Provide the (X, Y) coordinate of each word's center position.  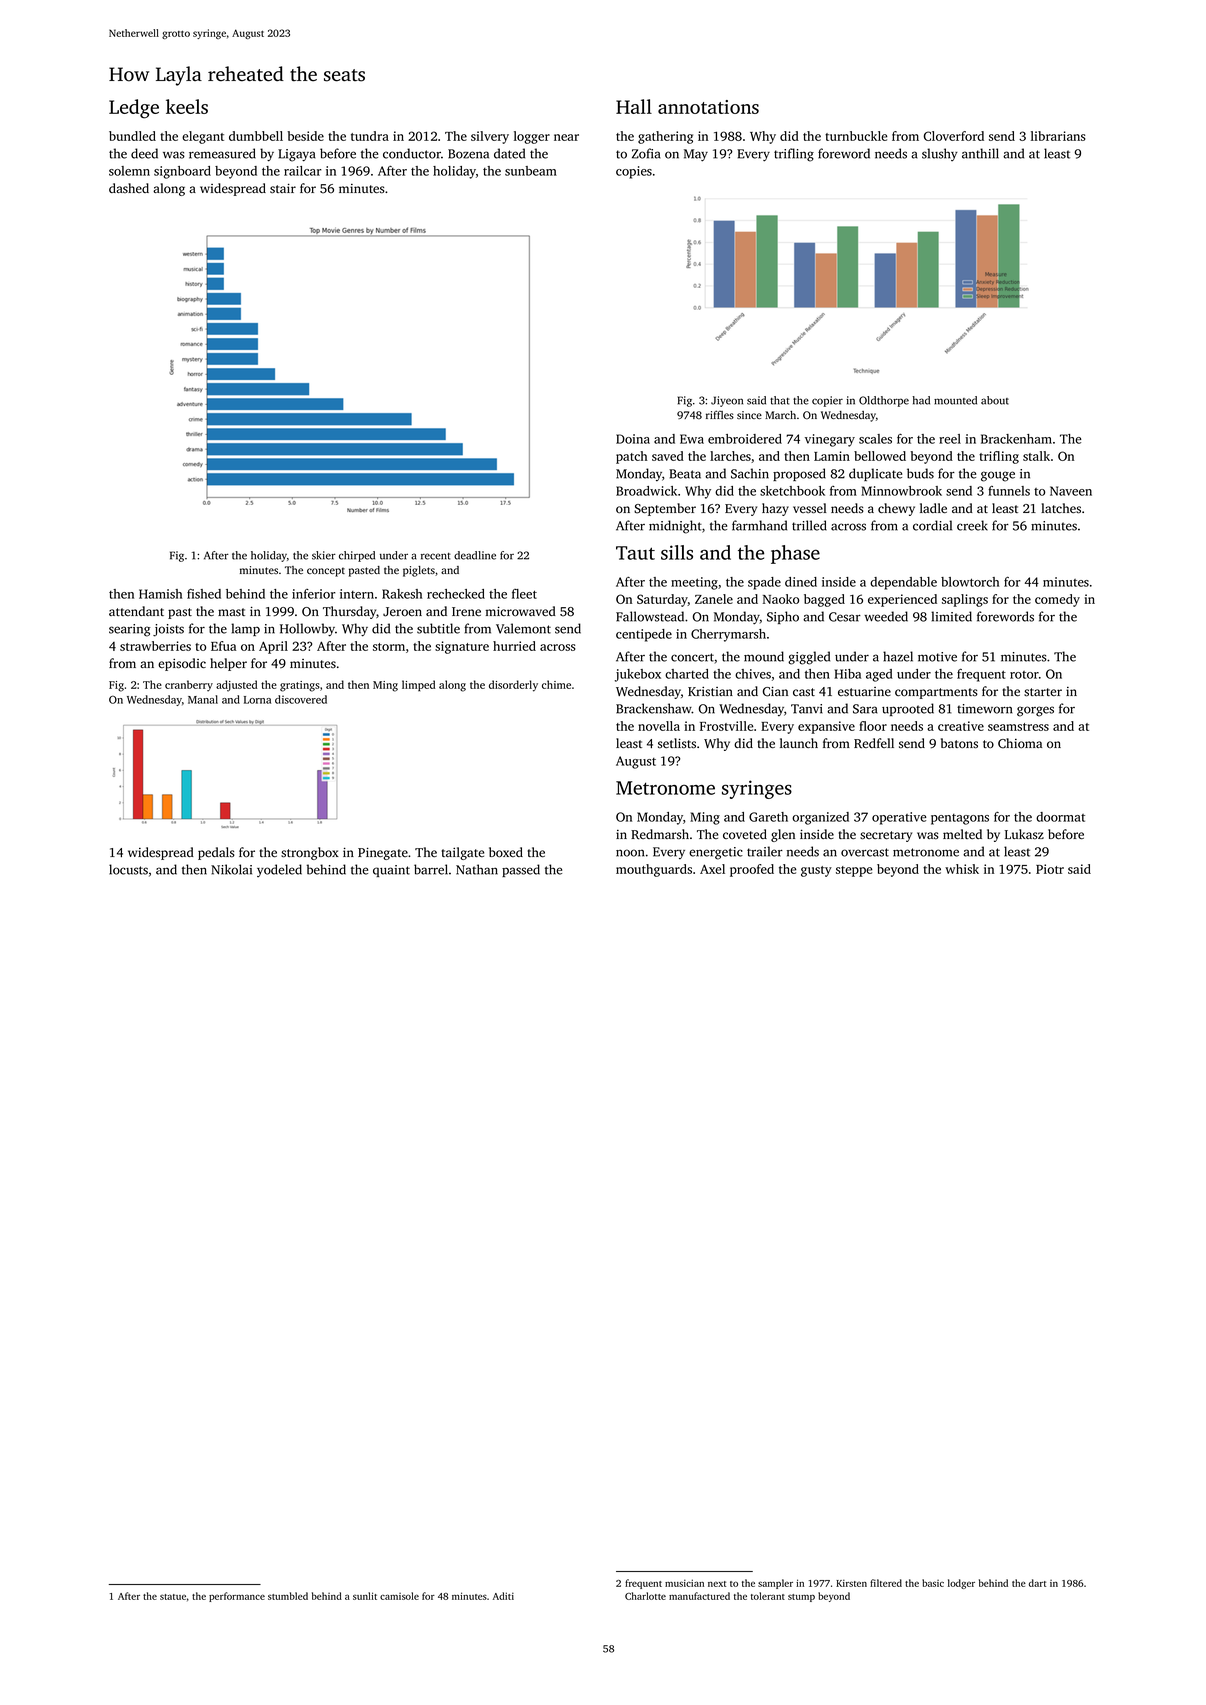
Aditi (503, 1596)
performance (237, 1597)
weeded (886, 616)
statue (173, 1597)
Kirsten (851, 1583)
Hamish (160, 594)
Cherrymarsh (728, 635)
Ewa (692, 439)
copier (827, 401)
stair (283, 188)
